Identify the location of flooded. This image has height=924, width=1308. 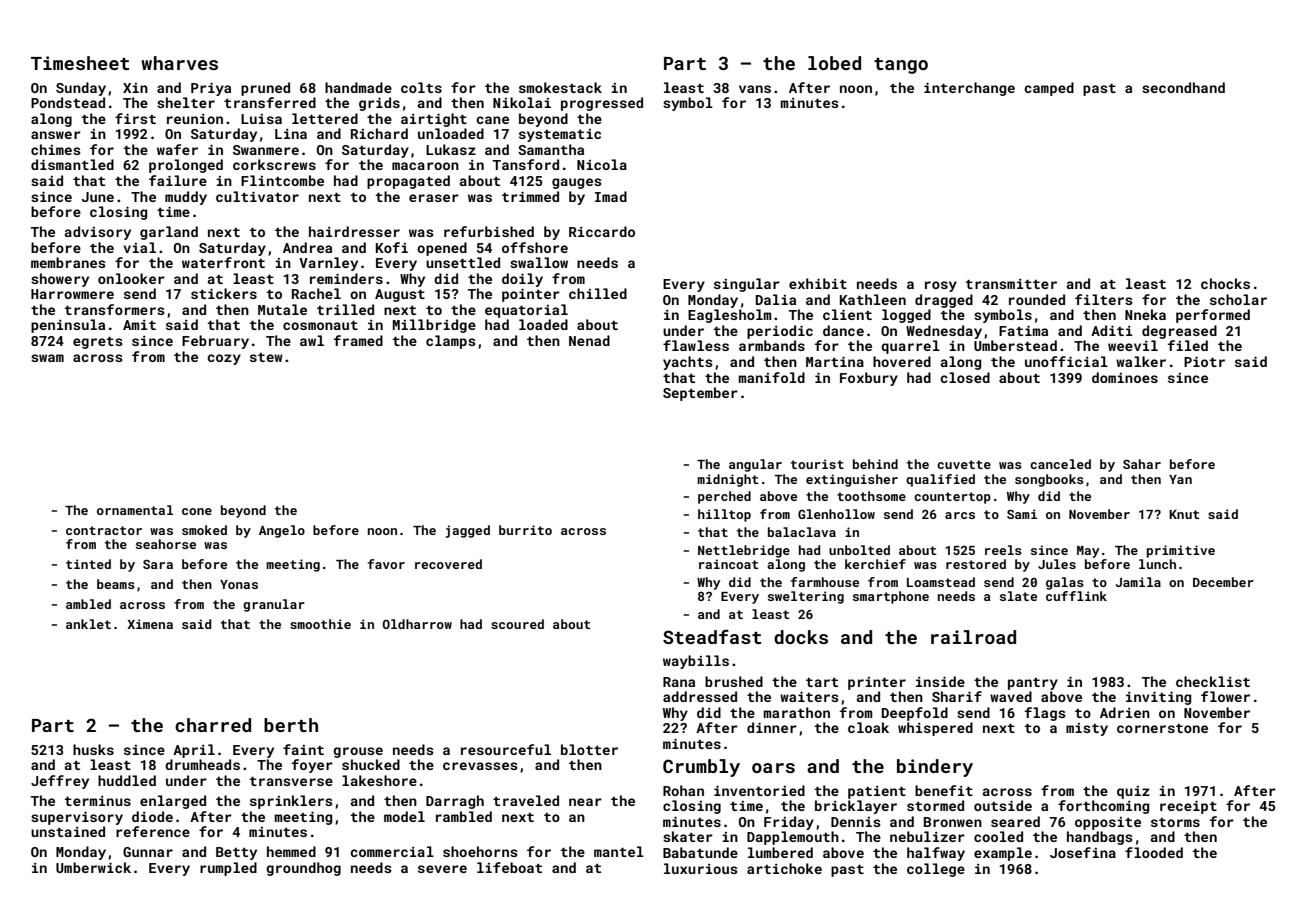
(1154, 852).
